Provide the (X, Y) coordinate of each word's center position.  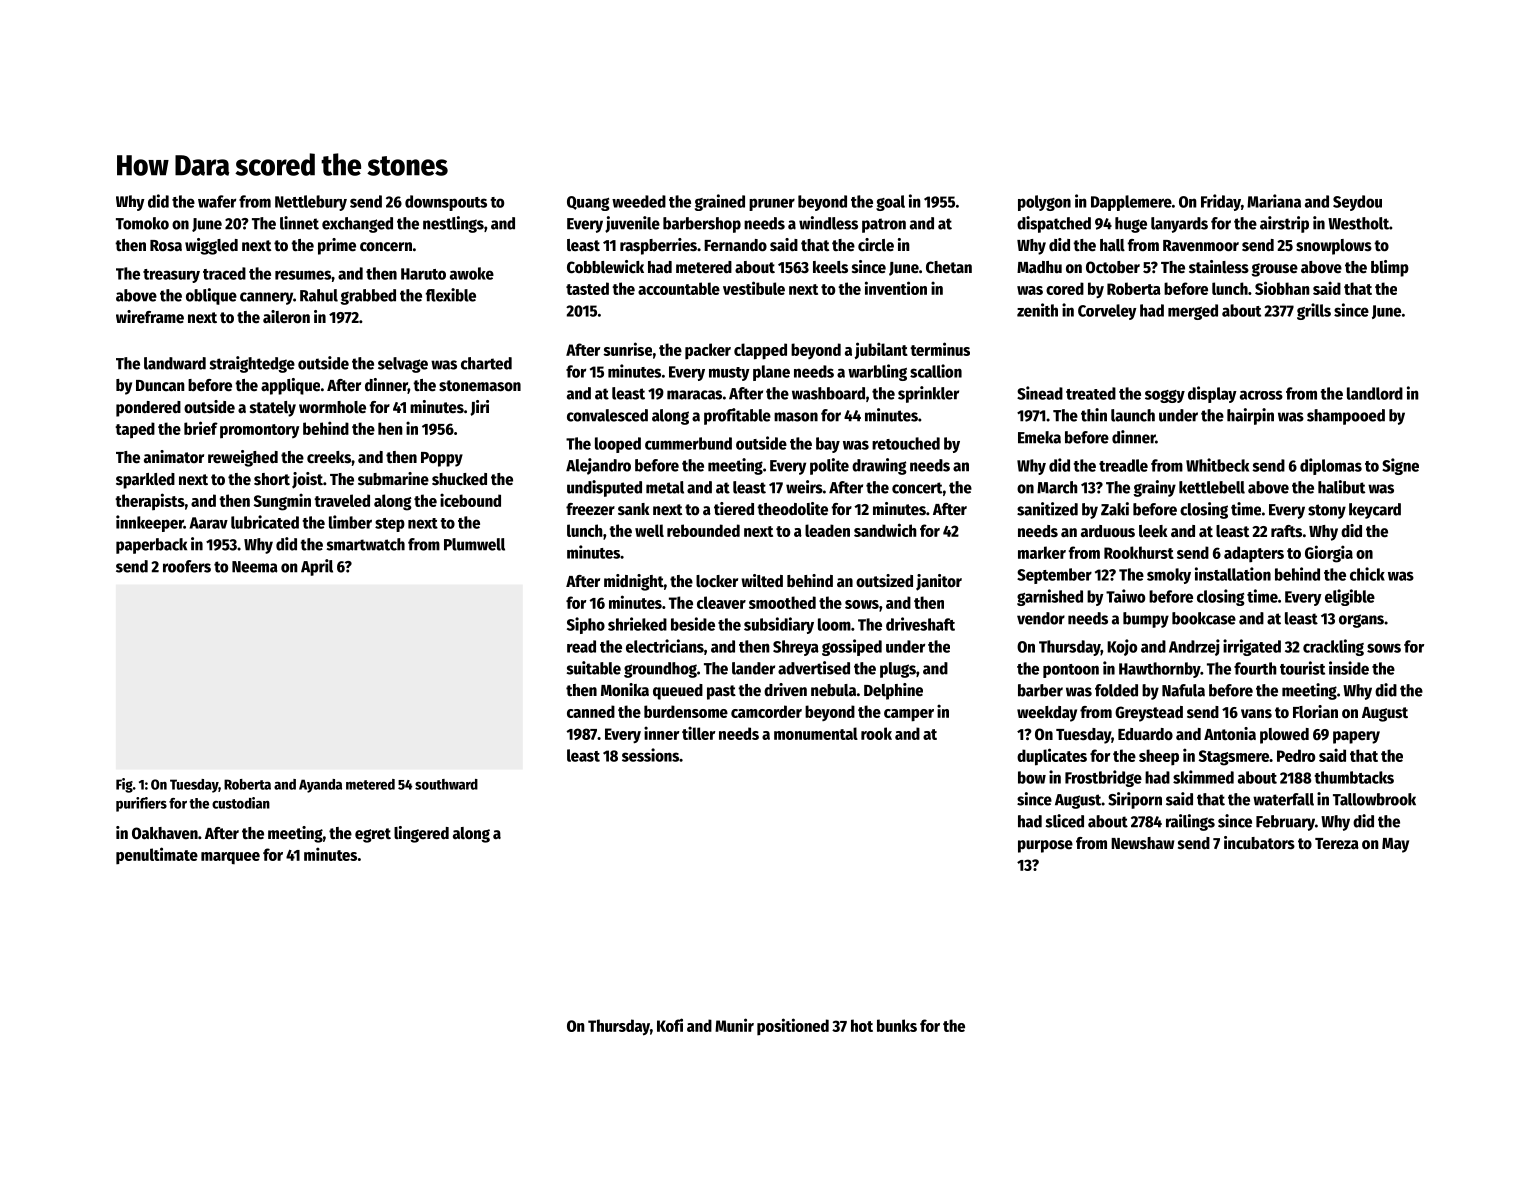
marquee (230, 858)
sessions (650, 755)
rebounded (703, 530)
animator (174, 456)
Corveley (1107, 312)
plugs (898, 670)
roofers (187, 566)
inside (1349, 668)
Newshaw (1142, 843)
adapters (1254, 554)
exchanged (357, 225)
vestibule (754, 288)
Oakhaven (165, 833)
